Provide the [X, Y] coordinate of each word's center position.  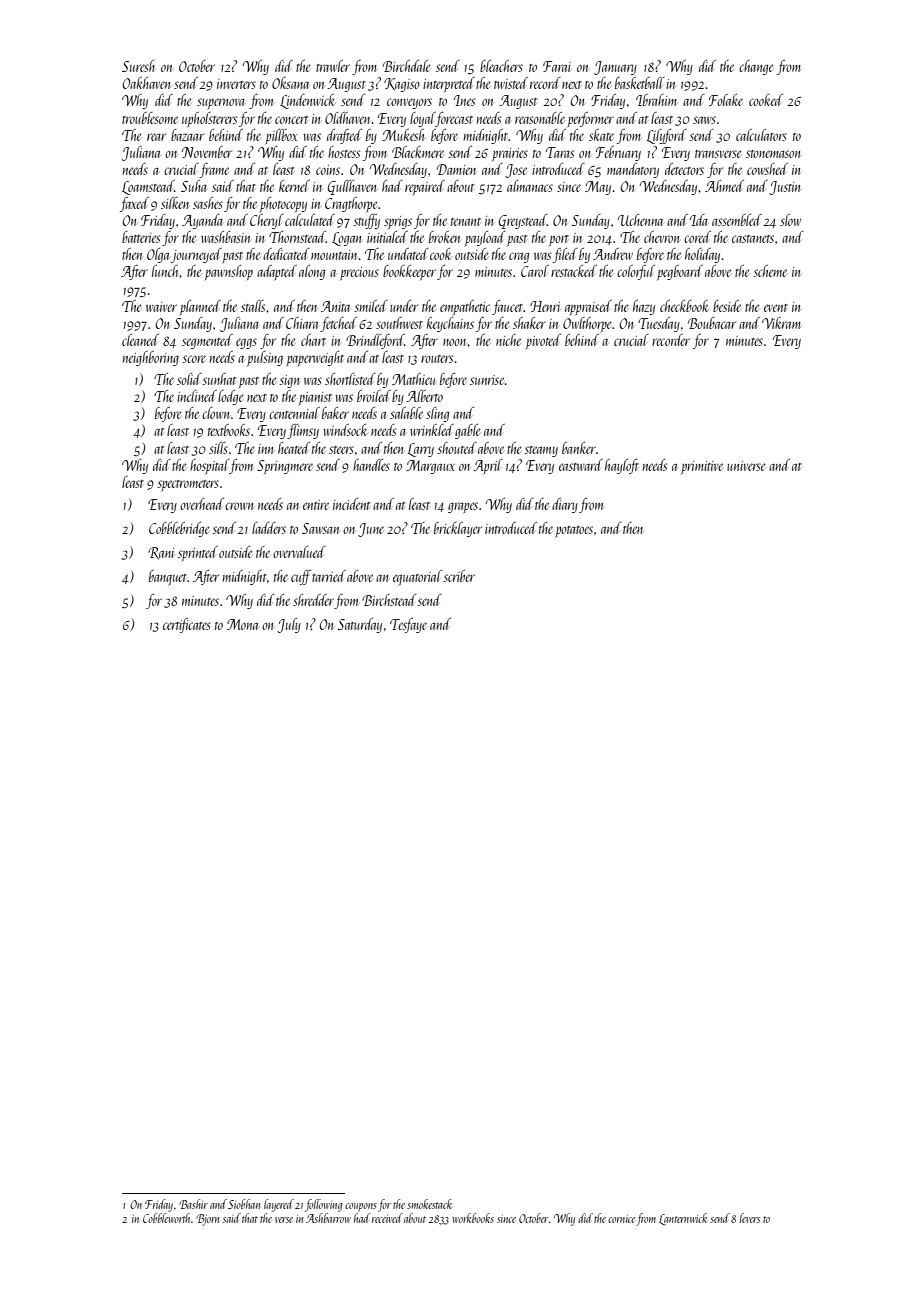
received [387, 1218]
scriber [459, 576]
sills [218, 448]
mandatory [633, 170]
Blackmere [418, 152]
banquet [168, 578]
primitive [702, 467]
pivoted [543, 341]
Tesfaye [408, 625]
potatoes [574, 531]
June [371, 530]
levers [750, 1218]
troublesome [150, 118]
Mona [242, 624]
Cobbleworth [166, 1218]
